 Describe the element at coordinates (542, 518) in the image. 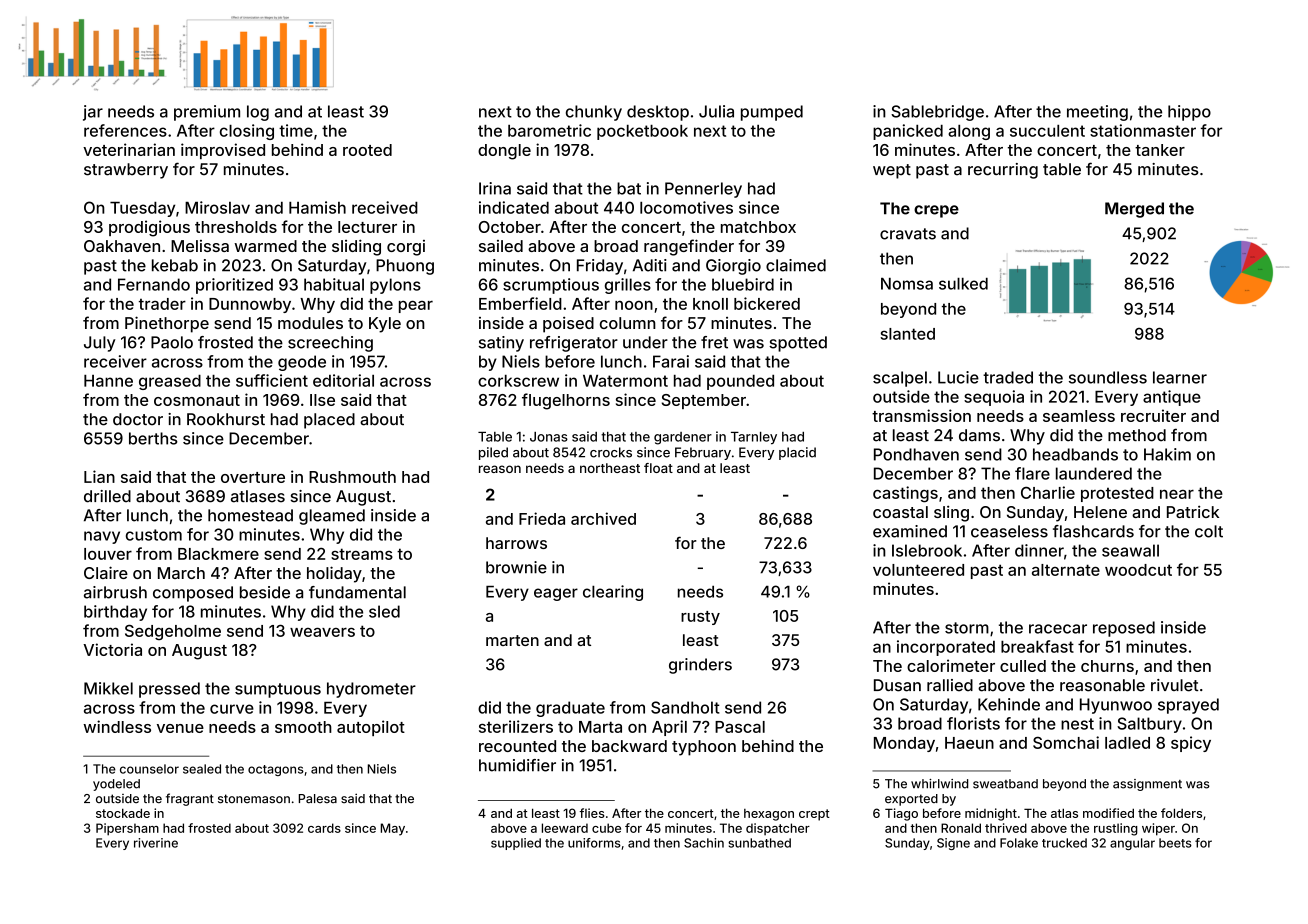

I see `Frieda` at that location.
